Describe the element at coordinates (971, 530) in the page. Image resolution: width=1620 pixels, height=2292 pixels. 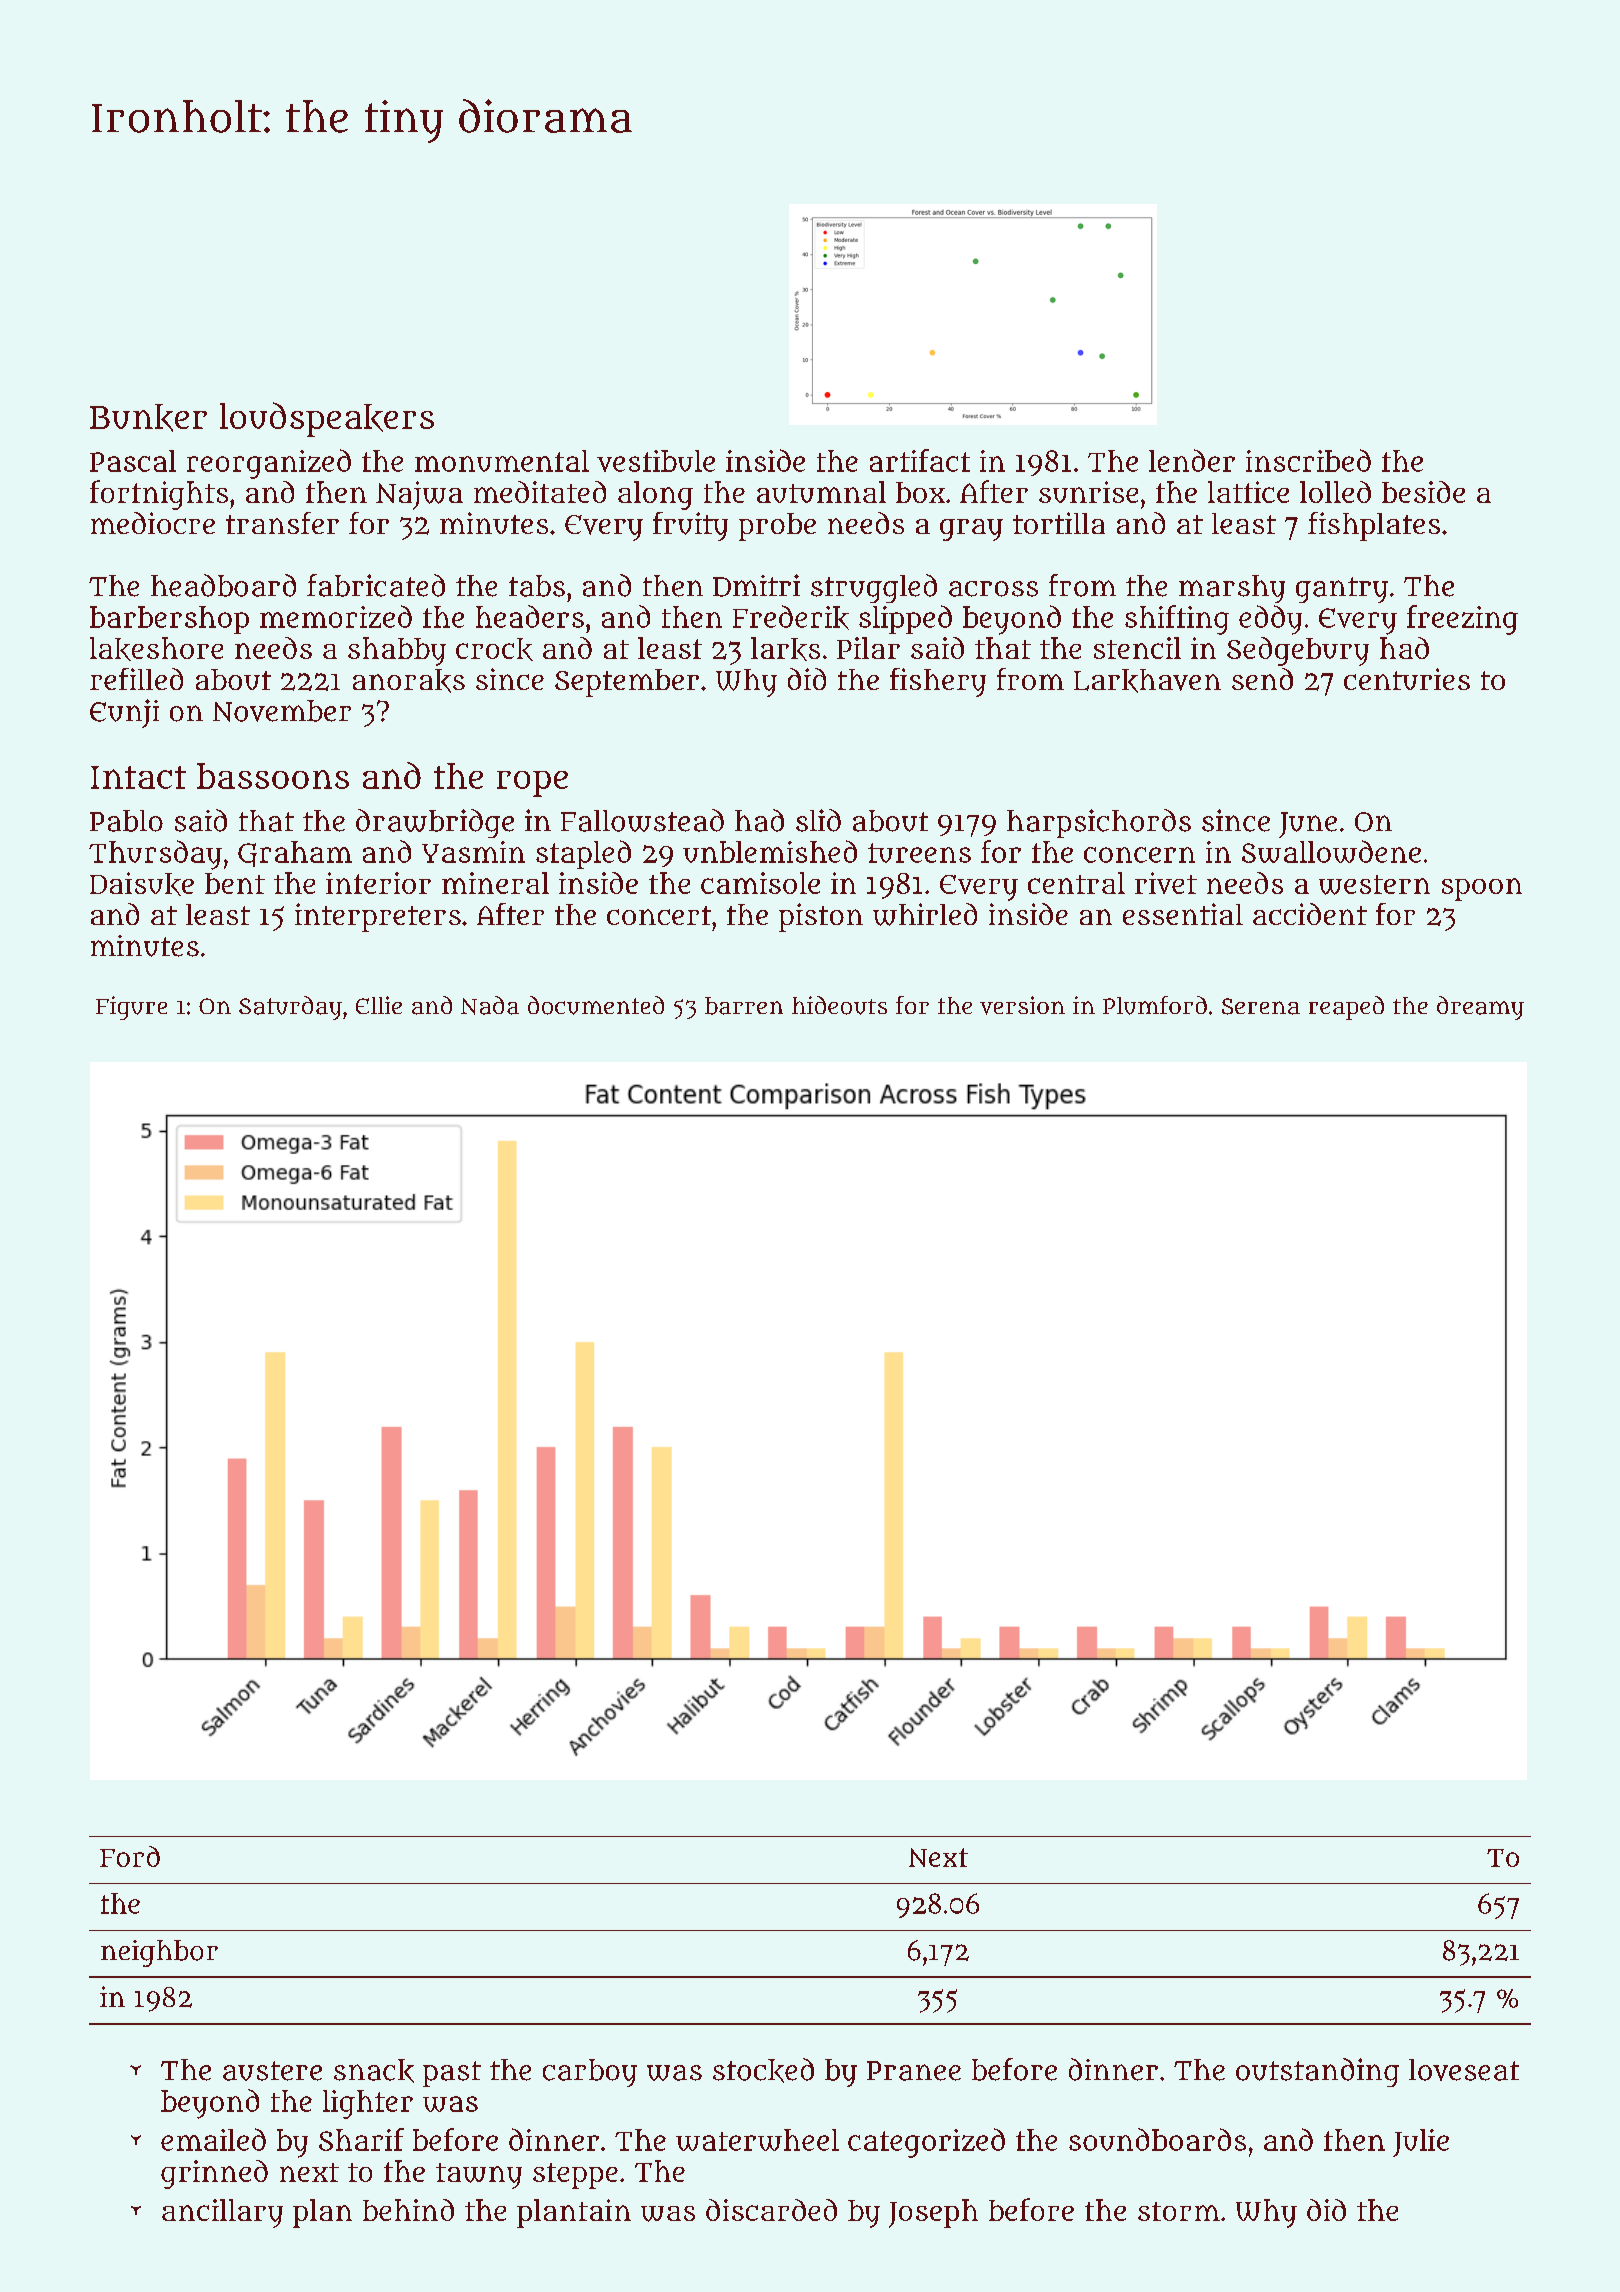
I see `gray` at that location.
